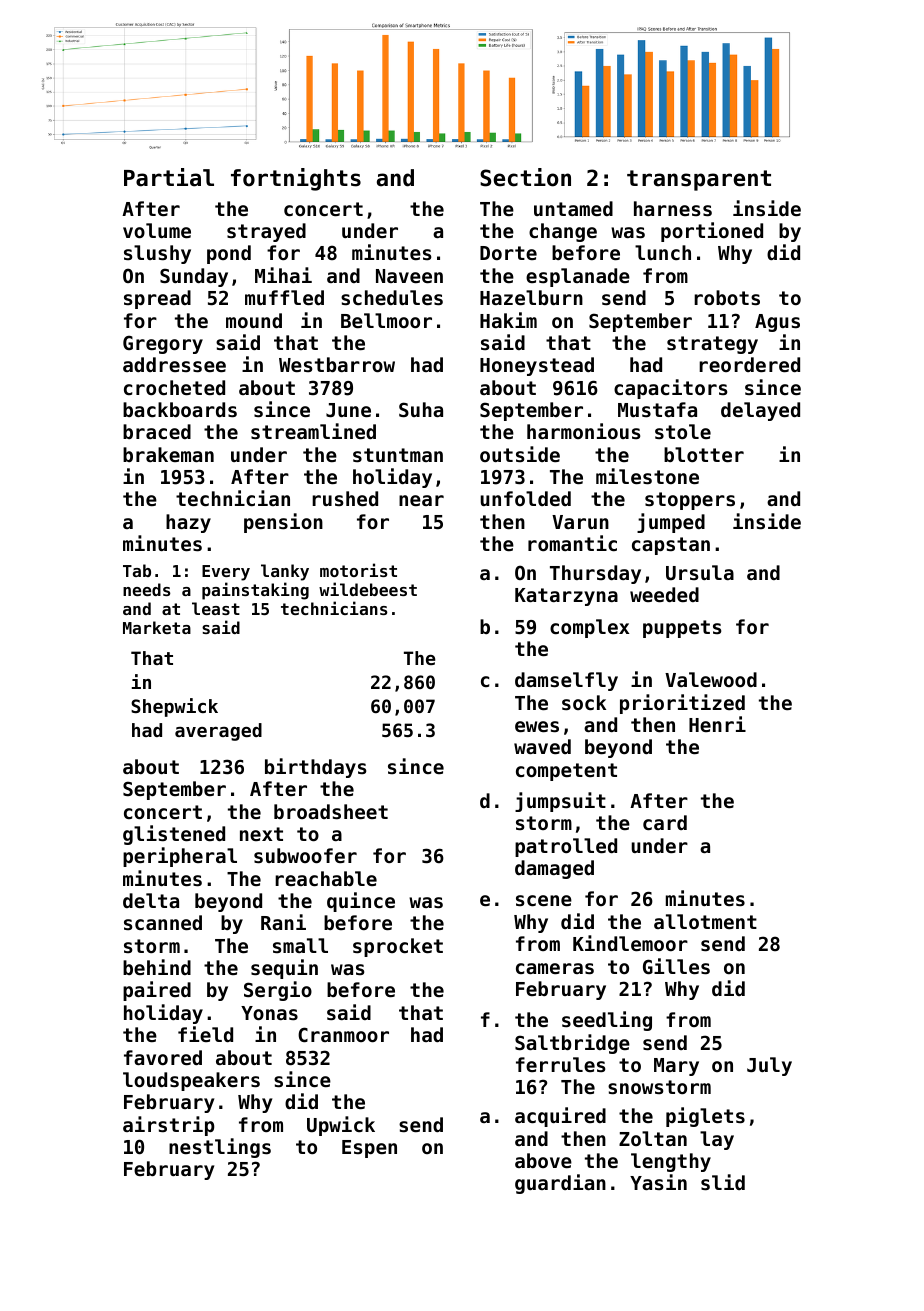  What do you see at coordinates (261, 834) in the page?
I see `next` at bounding box center [261, 834].
